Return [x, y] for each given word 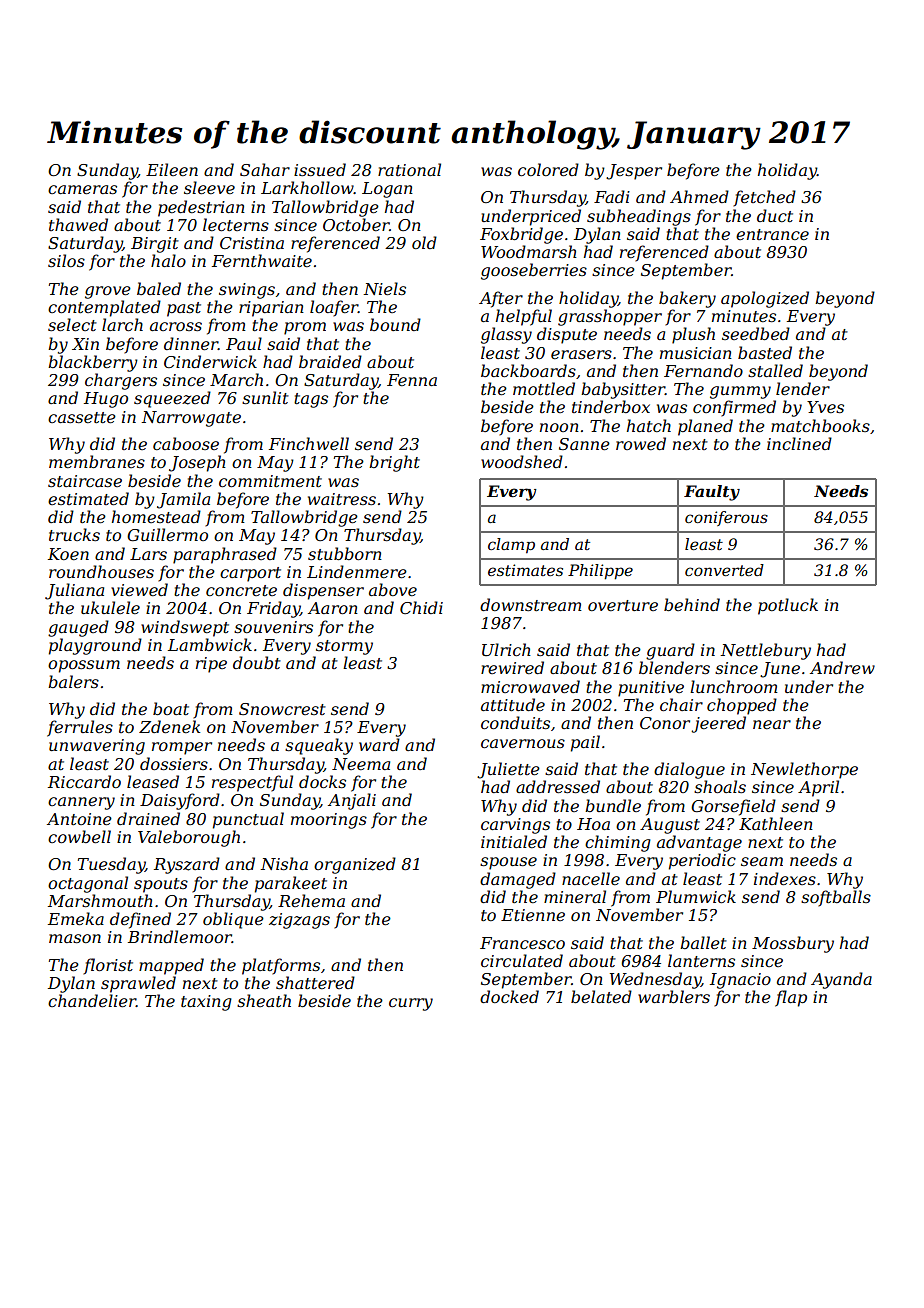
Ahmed [699, 196]
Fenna [412, 380]
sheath [264, 1000]
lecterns [236, 224]
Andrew [842, 667]
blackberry [93, 363]
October [356, 224]
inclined [799, 443]
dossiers [174, 763]
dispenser [323, 591]
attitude [513, 704]
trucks [74, 534]
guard [670, 651]
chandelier [92, 1000]
